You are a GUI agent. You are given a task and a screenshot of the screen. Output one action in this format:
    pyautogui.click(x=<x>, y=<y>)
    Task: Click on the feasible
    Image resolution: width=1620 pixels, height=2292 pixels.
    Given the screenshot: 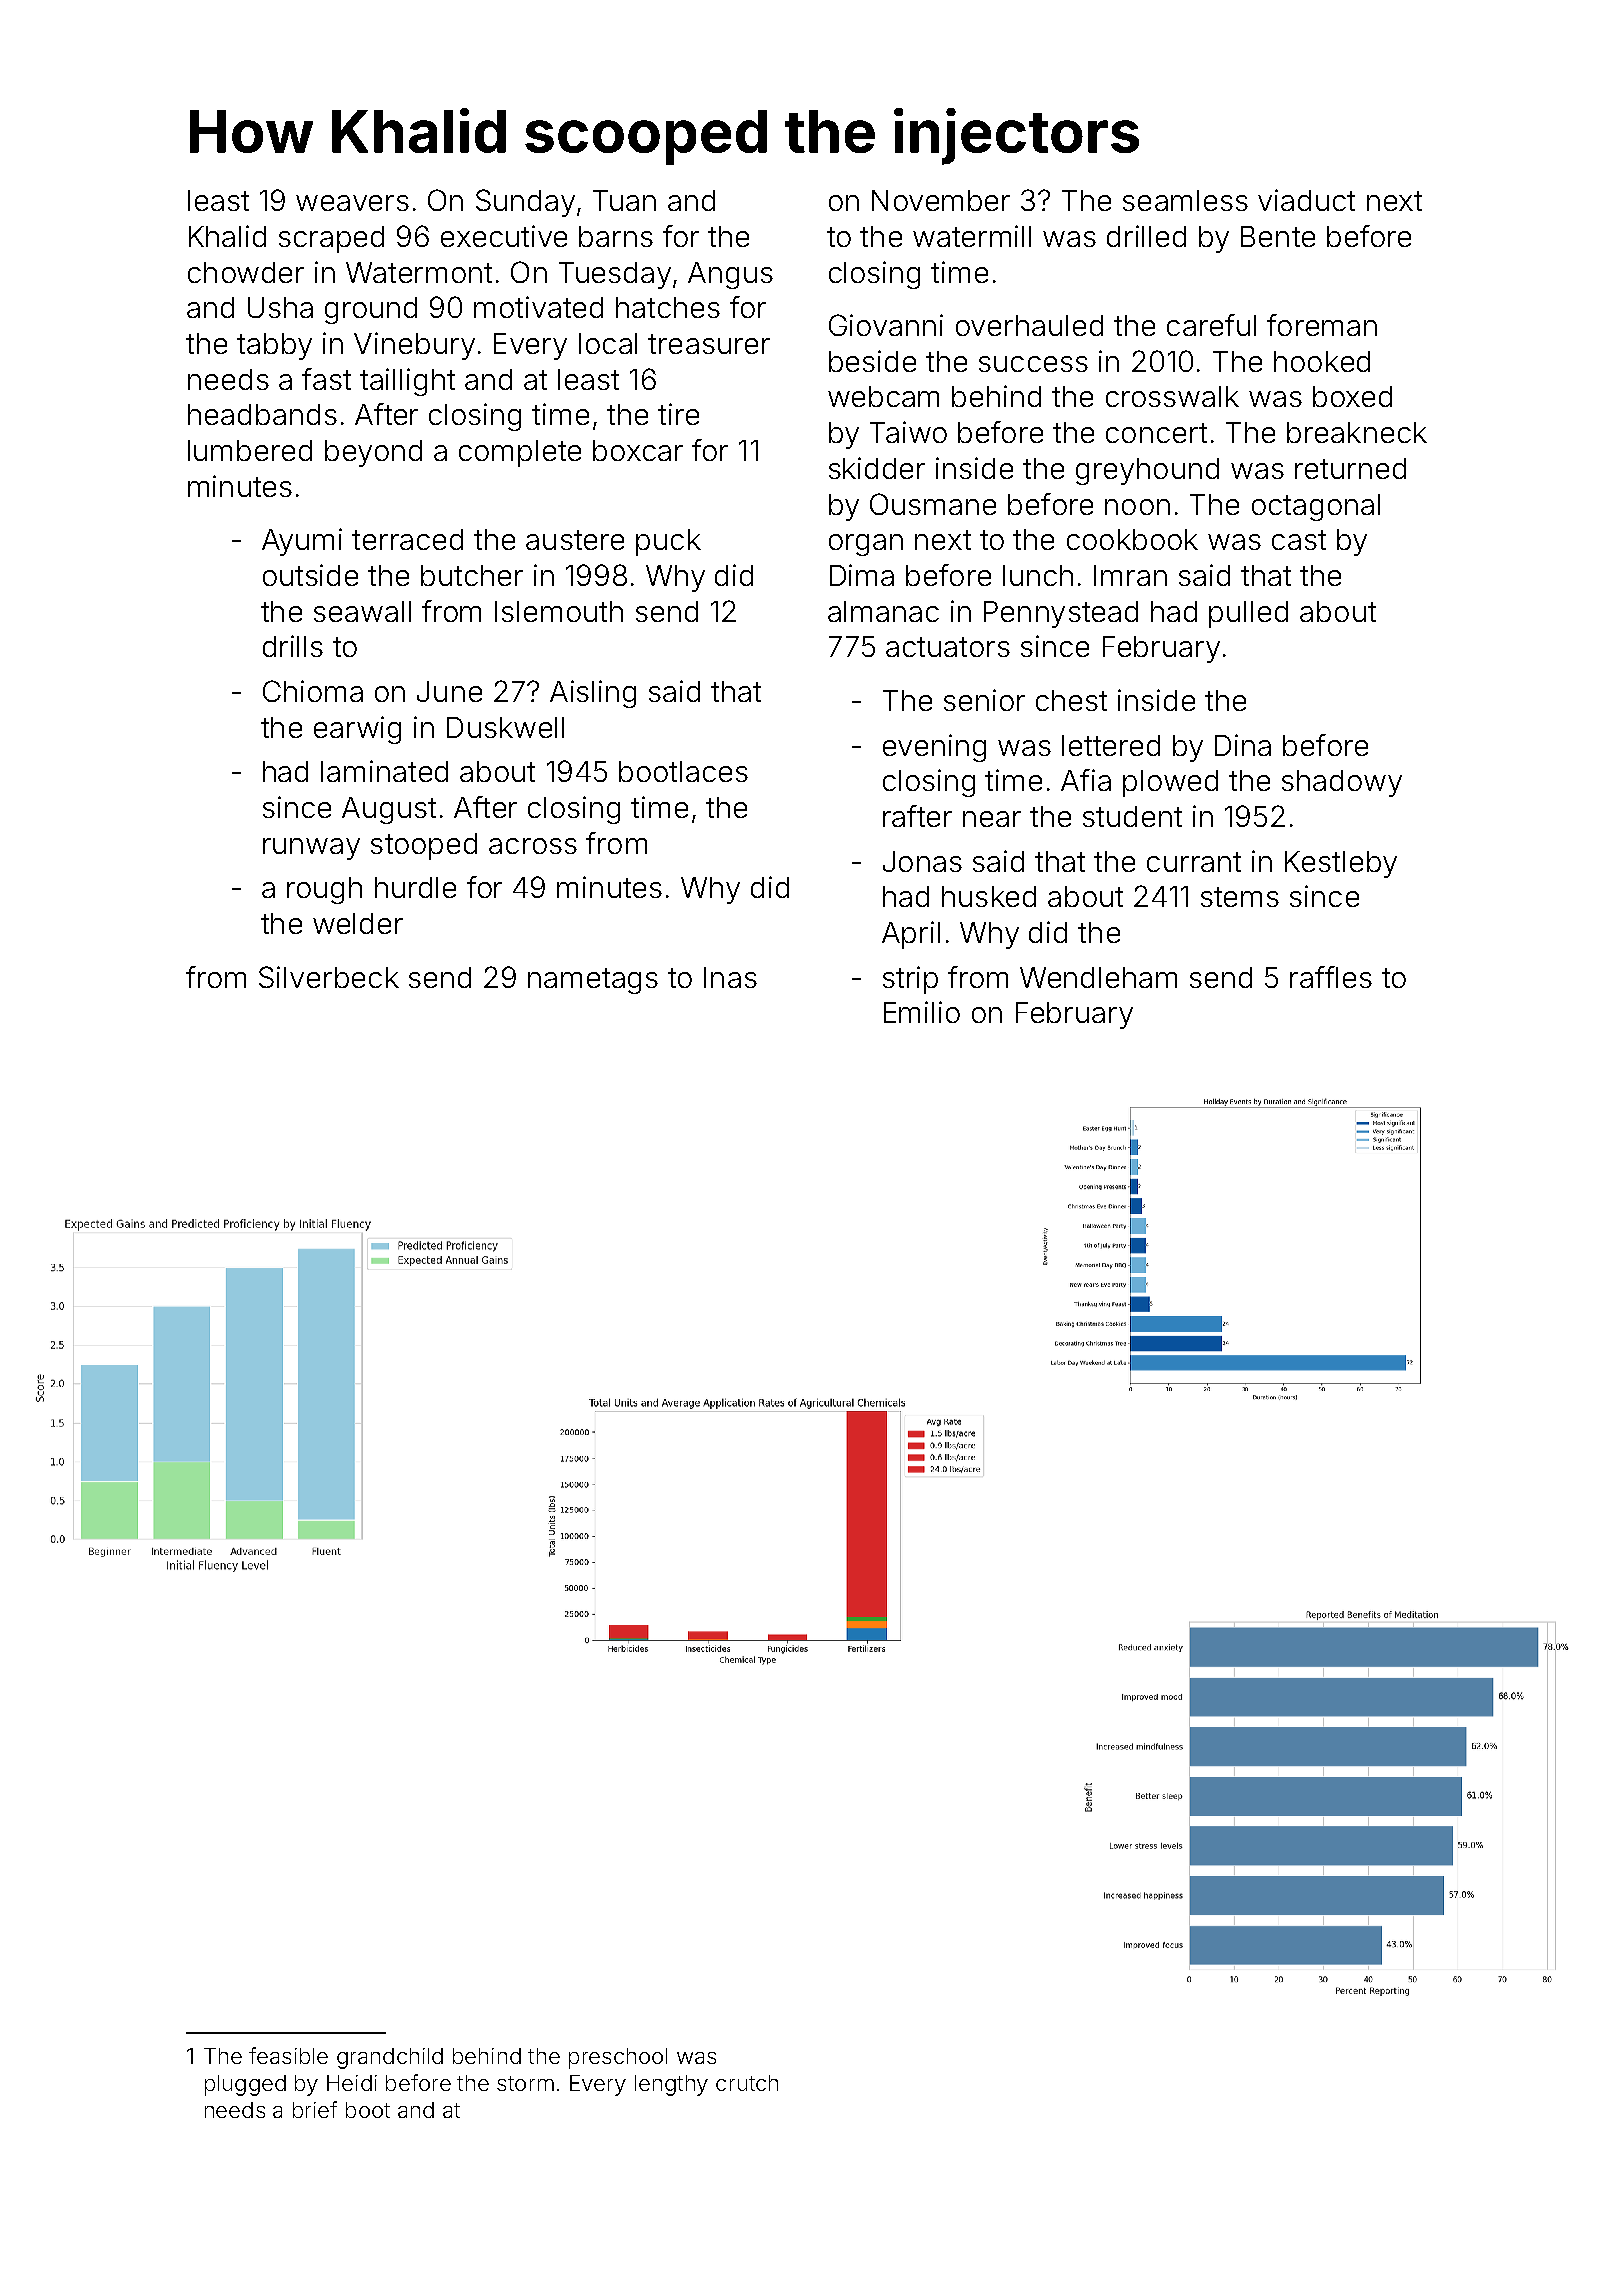 What is the action you would take?
    pyautogui.click(x=288, y=2055)
